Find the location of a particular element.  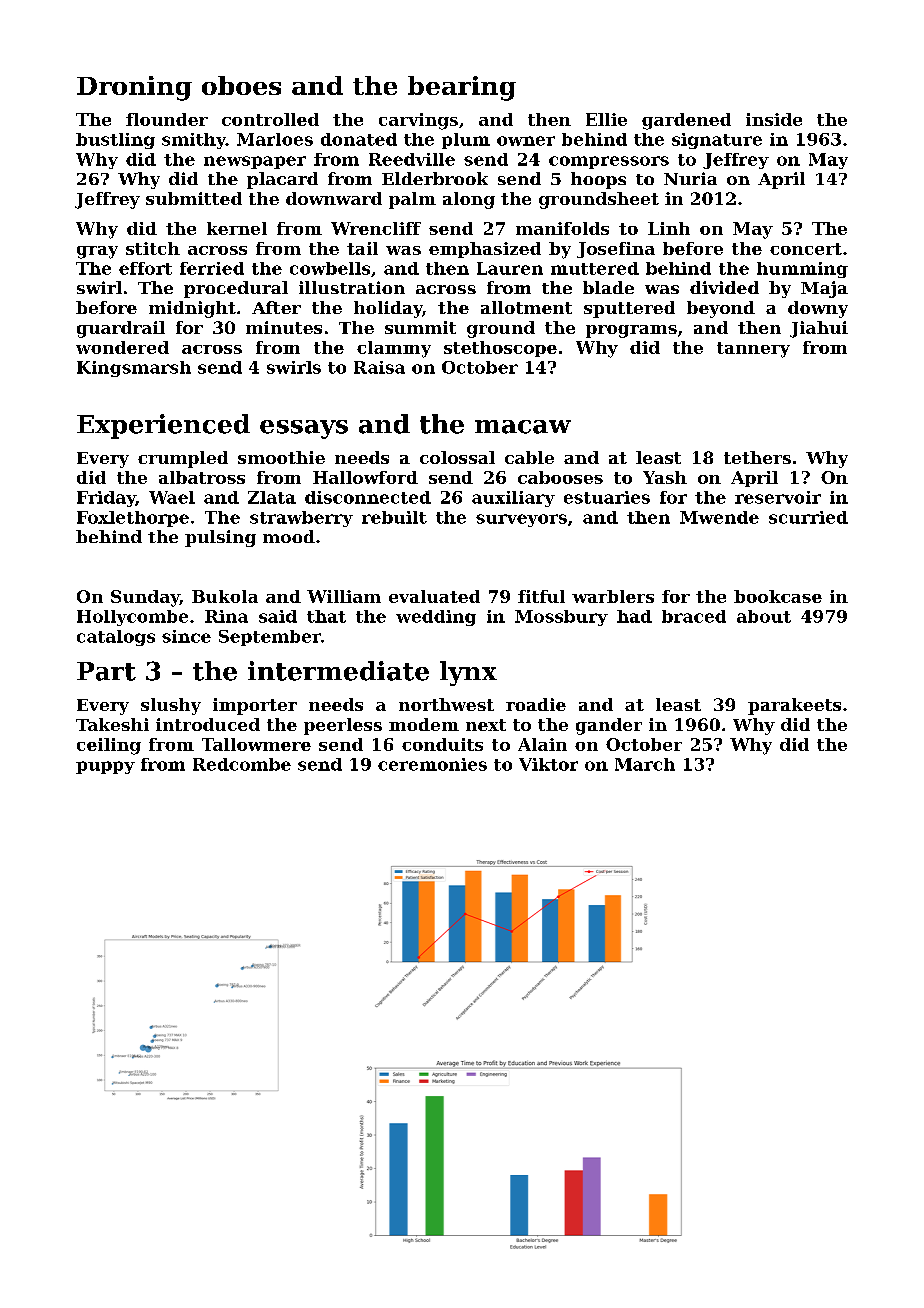

macaw is located at coordinates (523, 427).
